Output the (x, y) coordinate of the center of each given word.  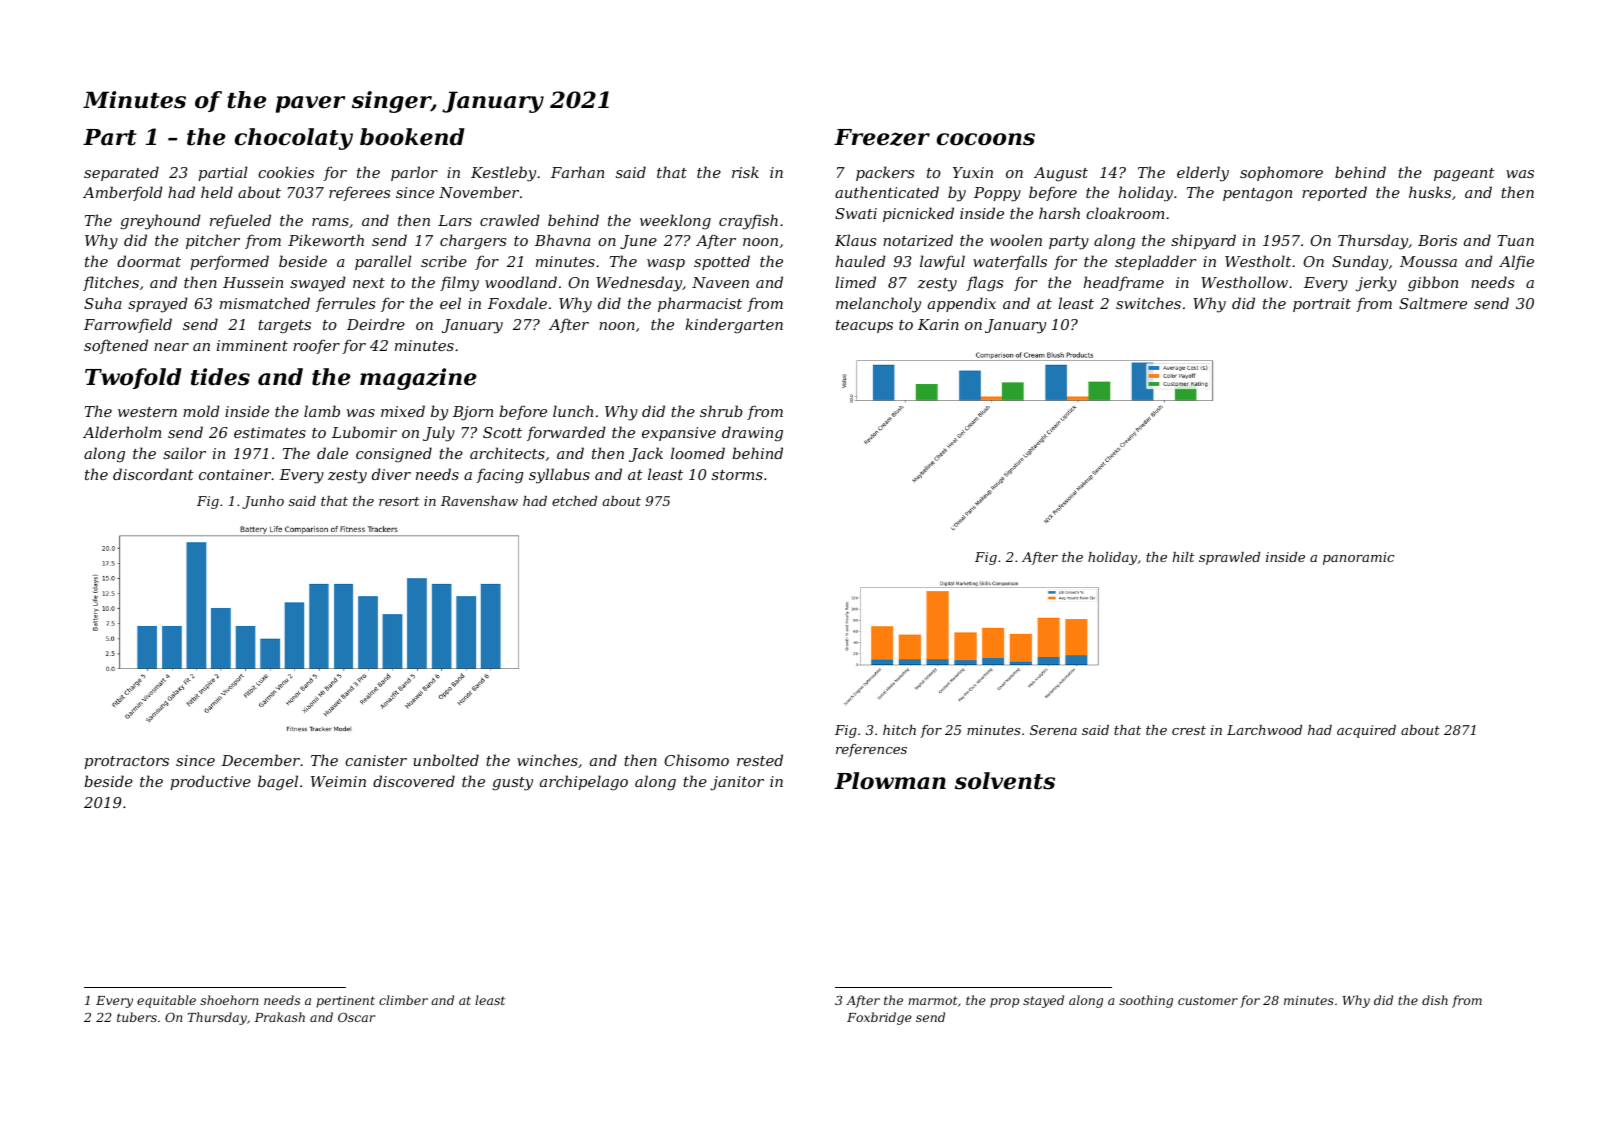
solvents (1005, 781)
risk (745, 172)
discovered (414, 781)
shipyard (1203, 242)
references (871, 750)
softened (116, 346)
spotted (722, 262)
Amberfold (123, 193)
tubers (137, 1017)
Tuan (1515, 240)
